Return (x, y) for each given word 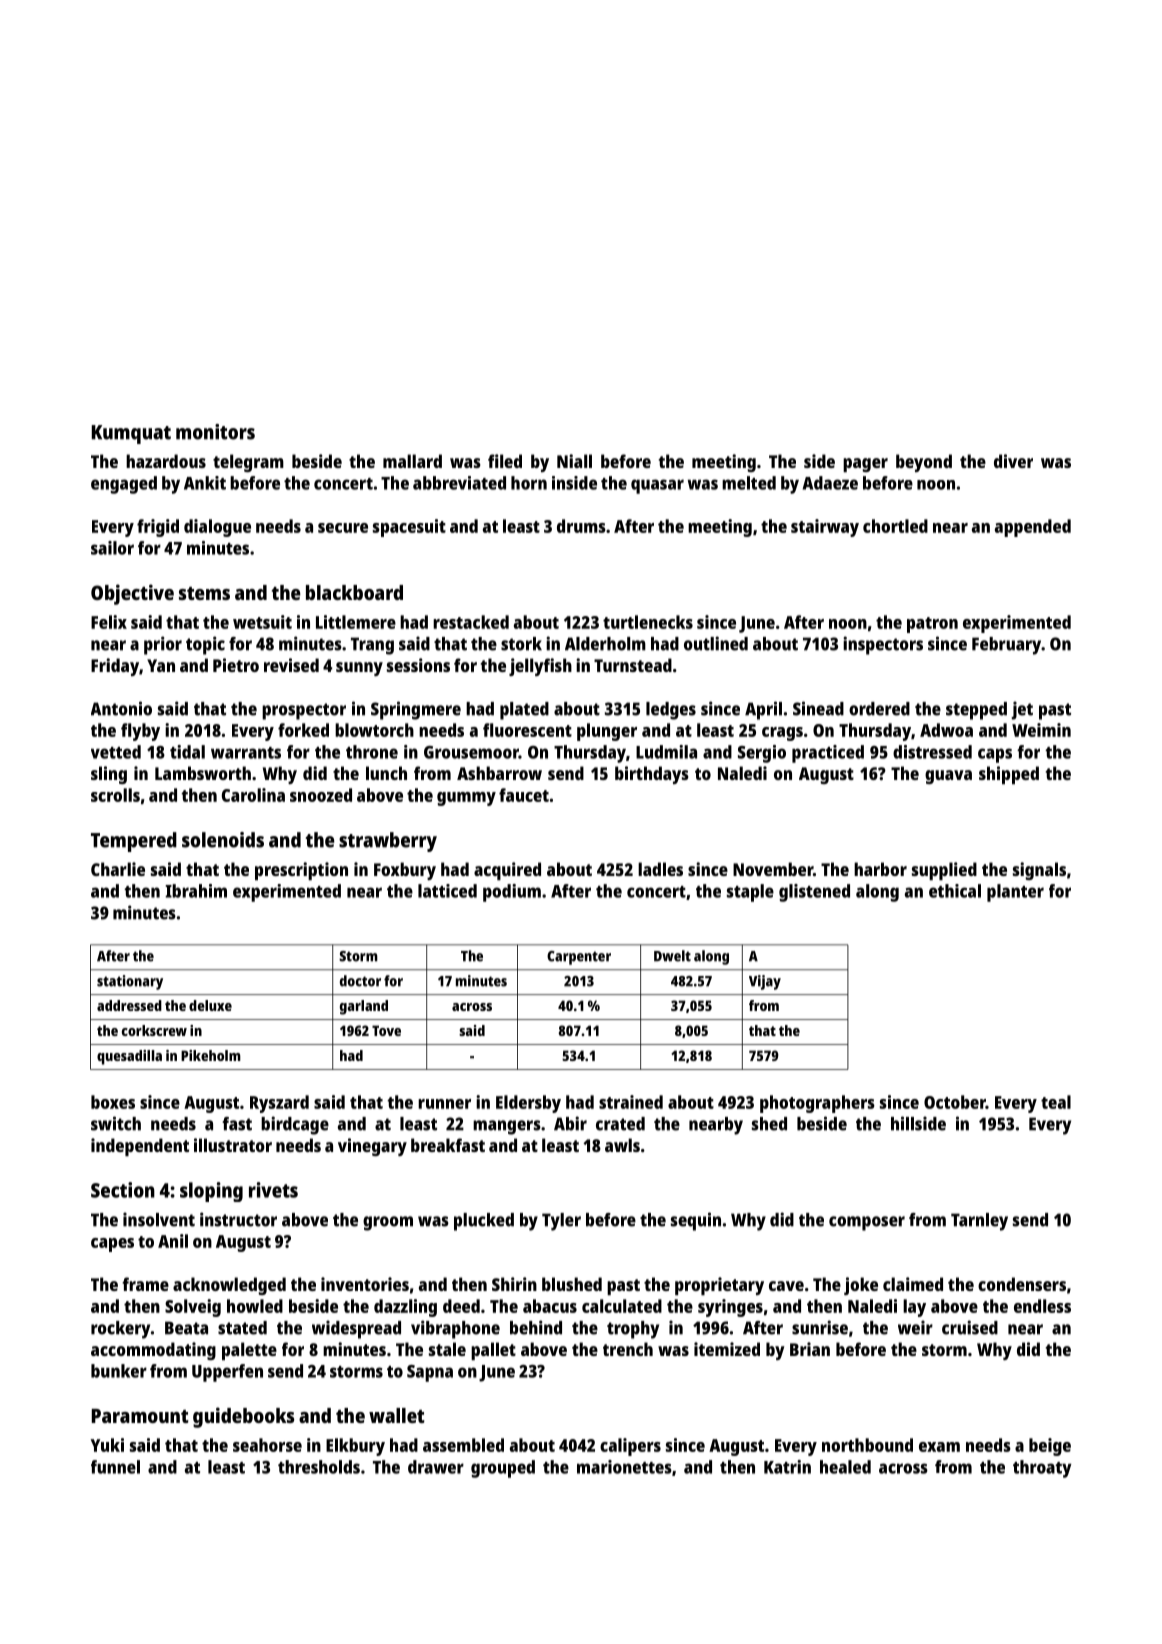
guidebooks (243, 1417)
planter (1015, 893)
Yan (161, 665)
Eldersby (528, 1104)
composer (867, 1223)
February (1006, 646)
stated (242, 1328)
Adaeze (830, 483)
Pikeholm (211, 1055)
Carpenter (579, 958)
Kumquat (131, 434)
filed (505, 461)
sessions (418, 665)
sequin (696, 1221)
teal (1056, 1102)
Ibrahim (196, 891)
